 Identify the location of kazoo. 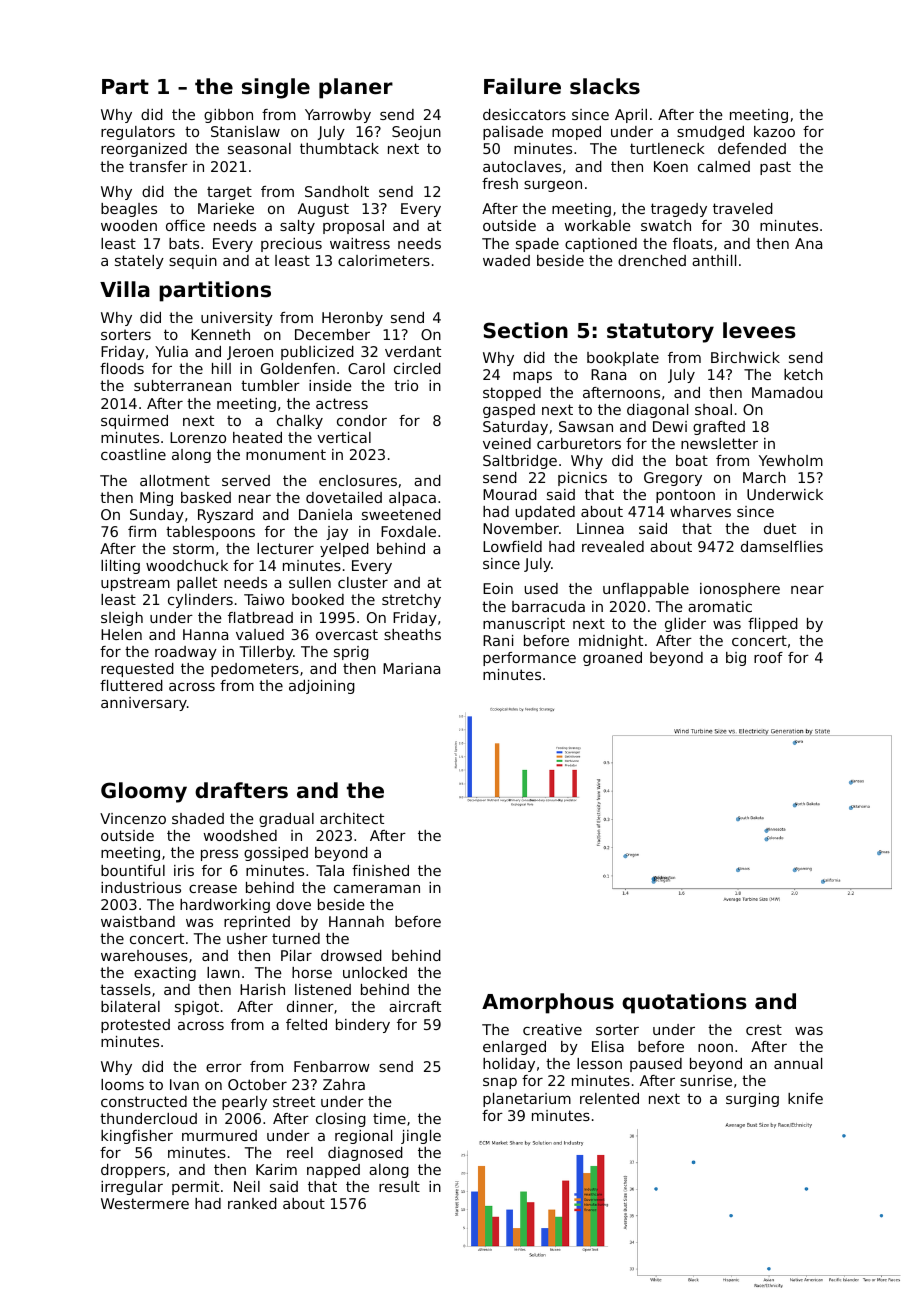
(774, 131).
